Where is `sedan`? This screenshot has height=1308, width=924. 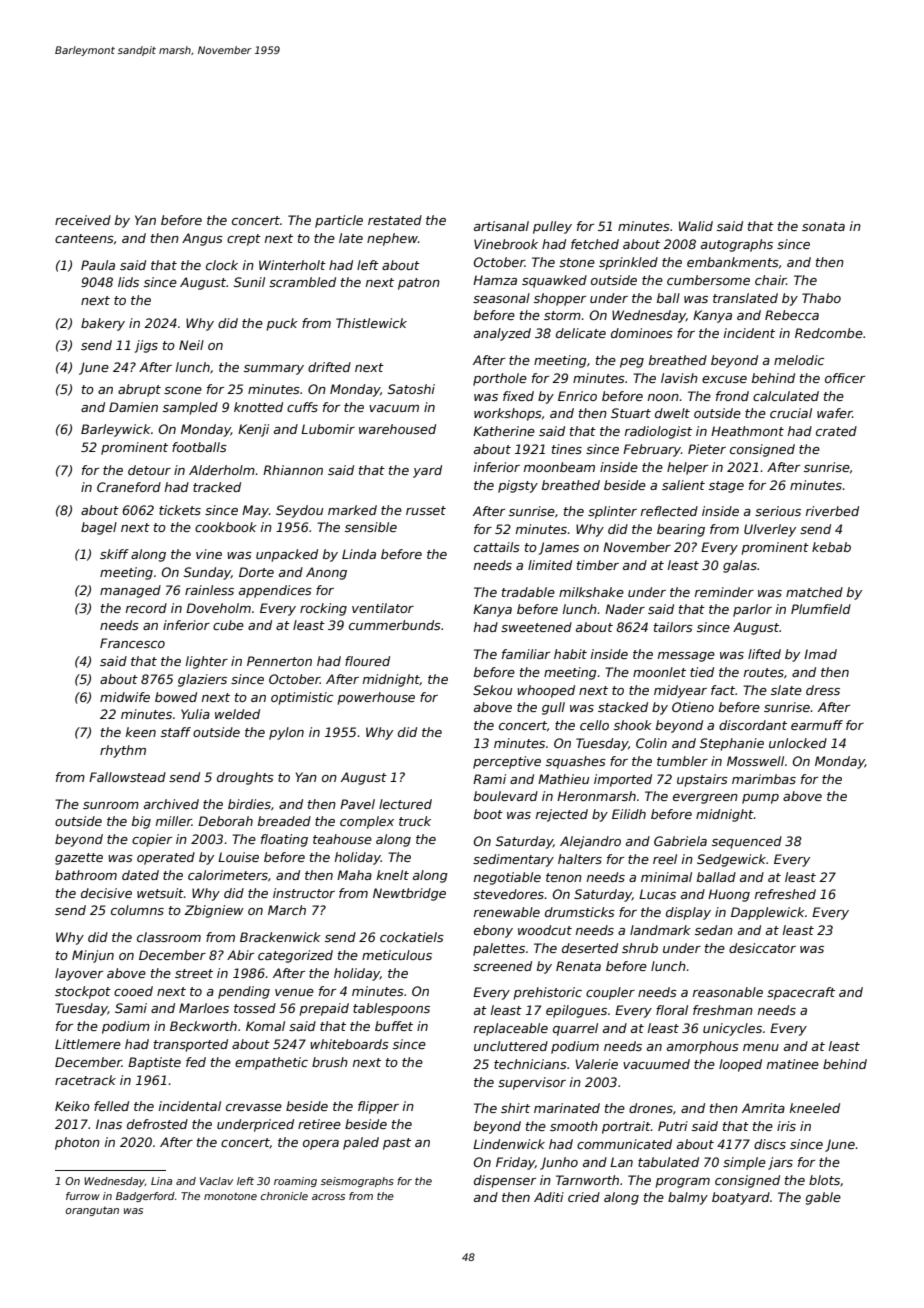
sedan is located at coordinates (714, 930).
